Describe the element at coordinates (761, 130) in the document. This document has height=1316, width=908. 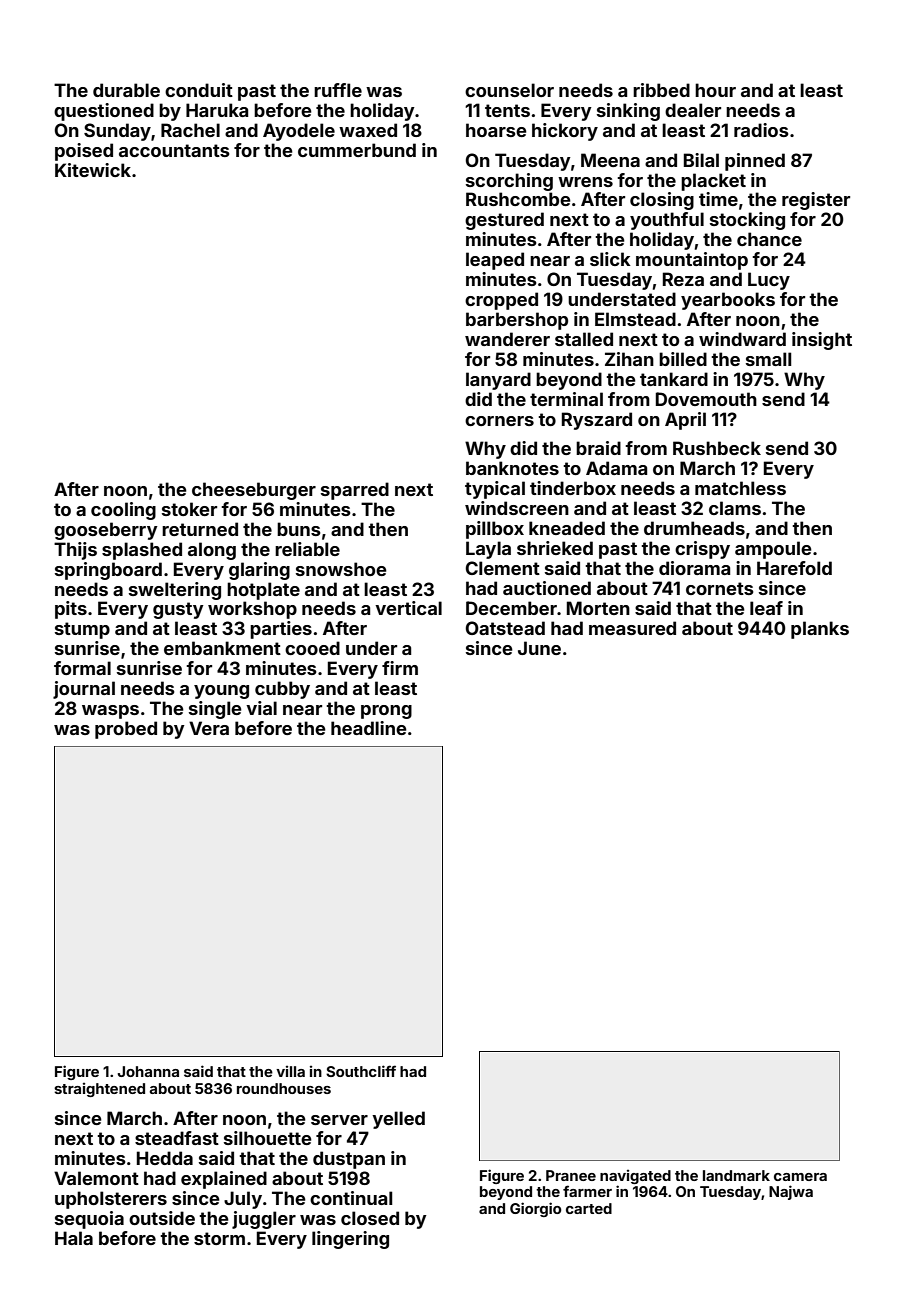
I see `radios` at that location.
